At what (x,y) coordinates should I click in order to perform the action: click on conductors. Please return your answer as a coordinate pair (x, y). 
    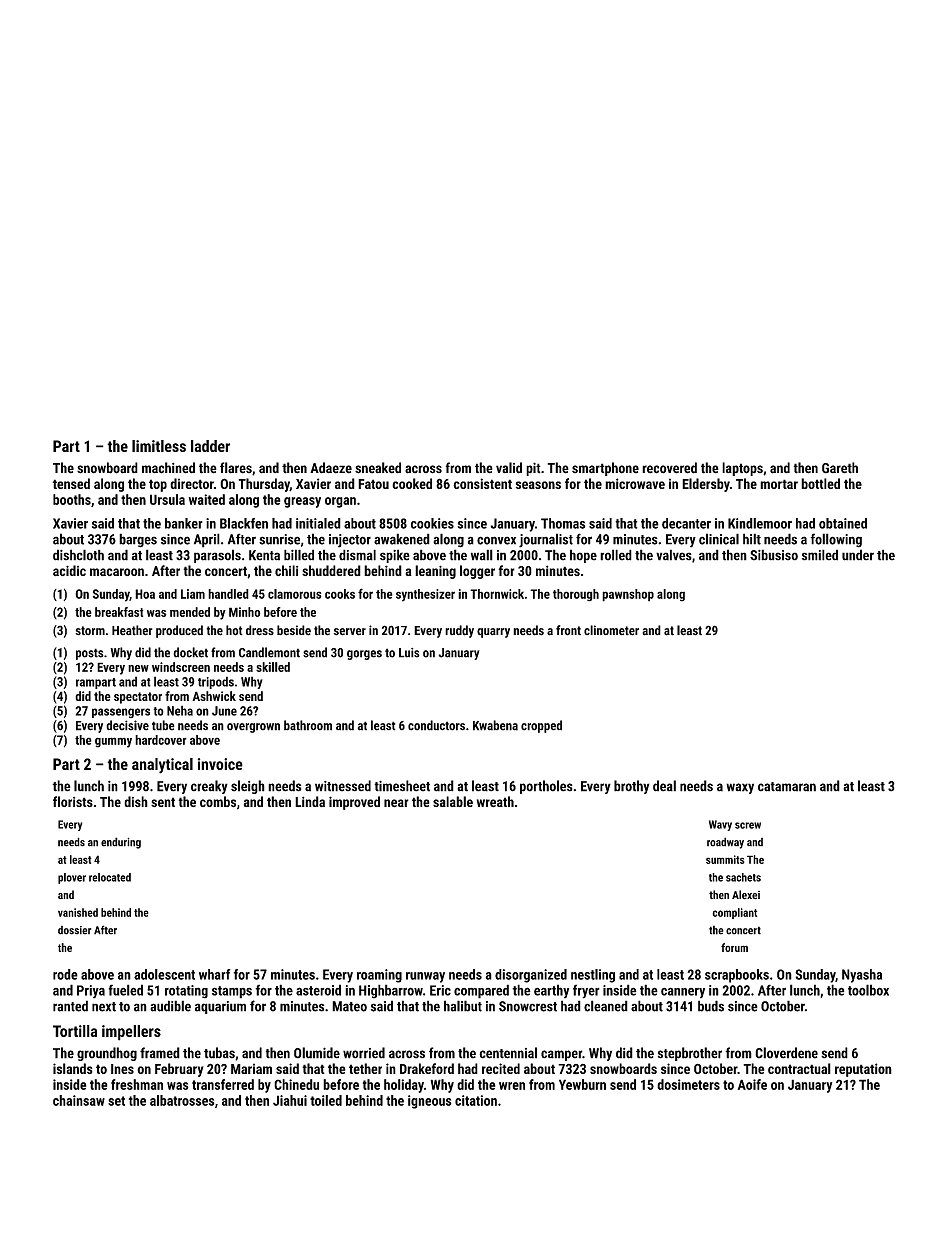
    Looking at the image, I should click on (436, 725).
